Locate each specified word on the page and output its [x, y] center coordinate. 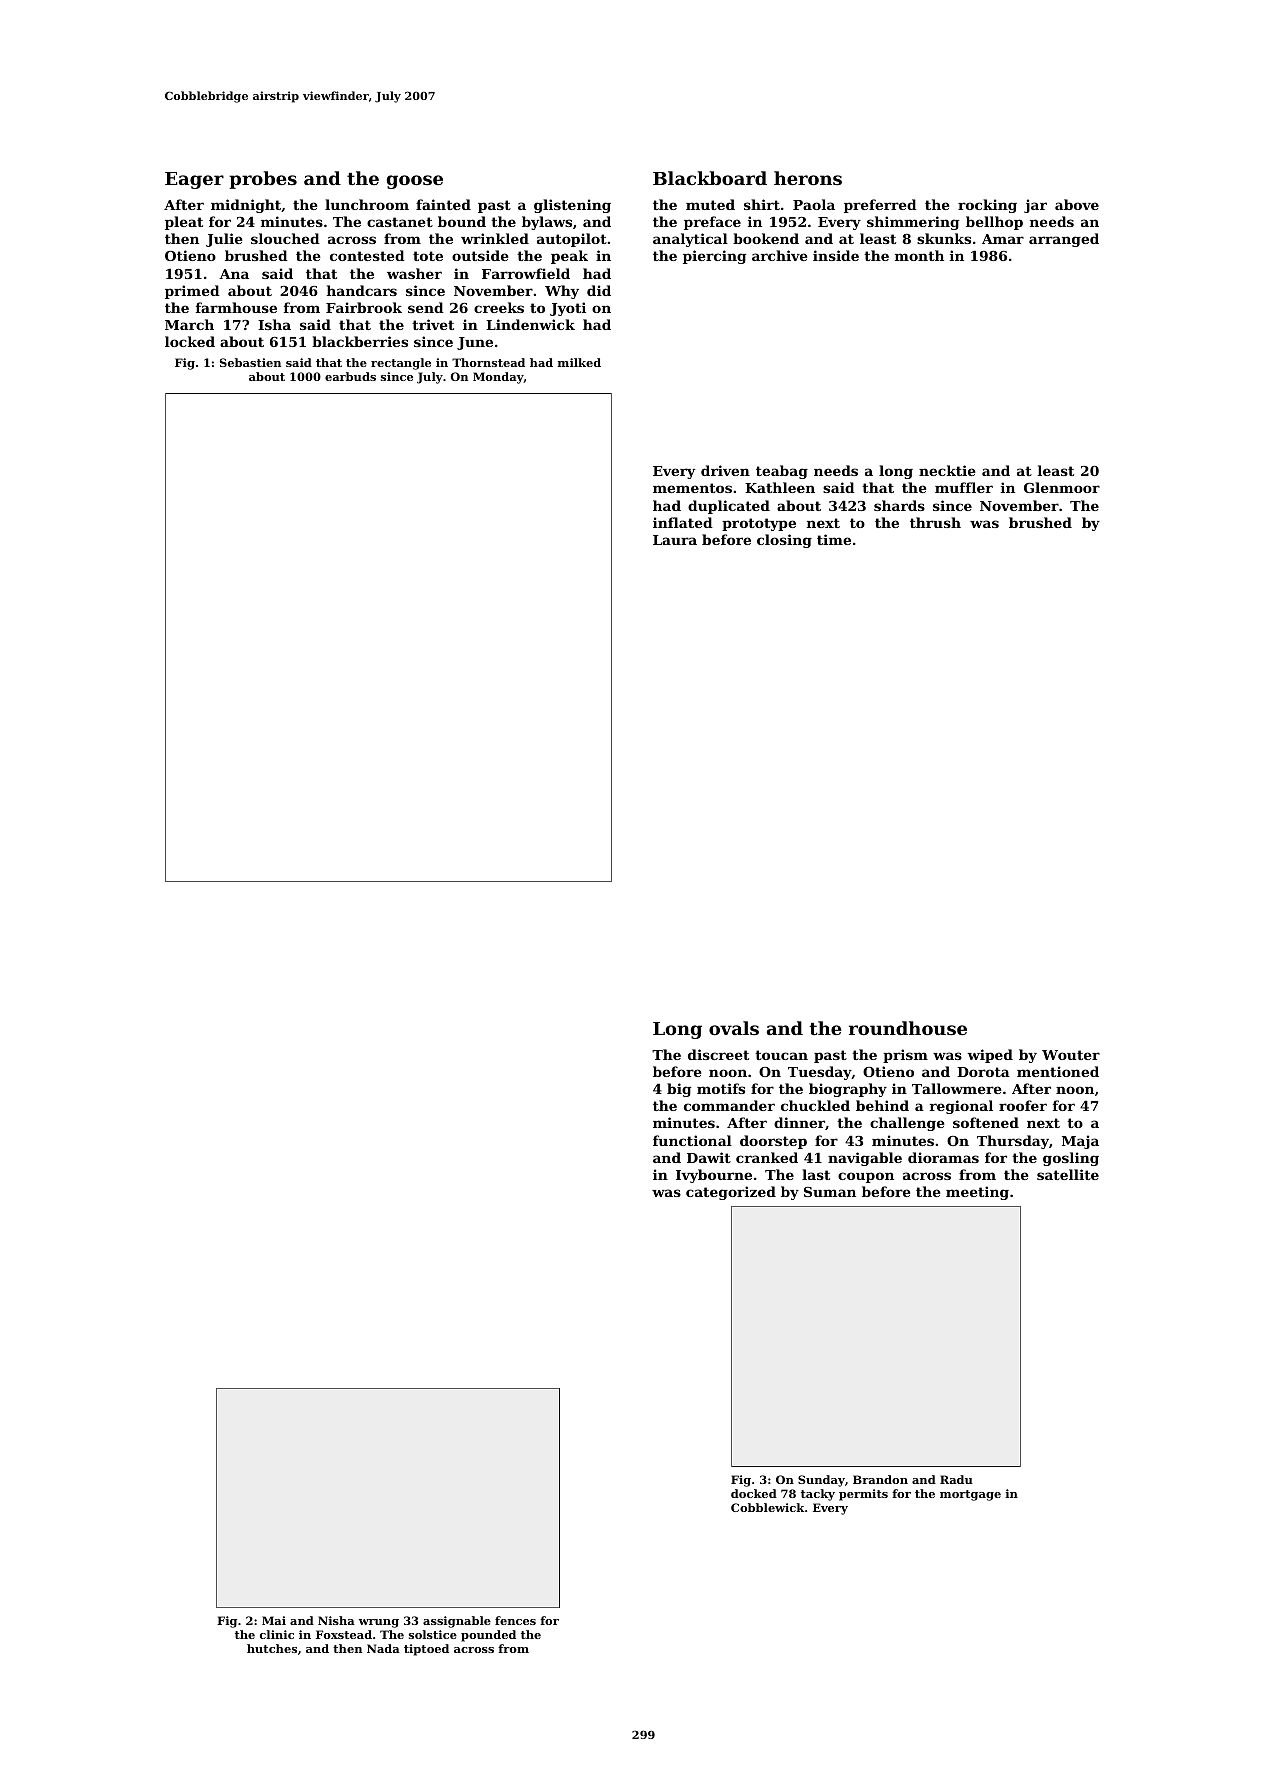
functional [692, 1140]
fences [515, 1620]
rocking [987, 206]
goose [415, 182]
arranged [1064, 240]
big [679, 1090]
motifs [721, 1088]
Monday [498, 378]
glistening [572, 206]
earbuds [350, 376]
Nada [383, 1648]
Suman [830, 1192]
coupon [866, 1177]
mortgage [970, 1495]
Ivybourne [714, 1176]
